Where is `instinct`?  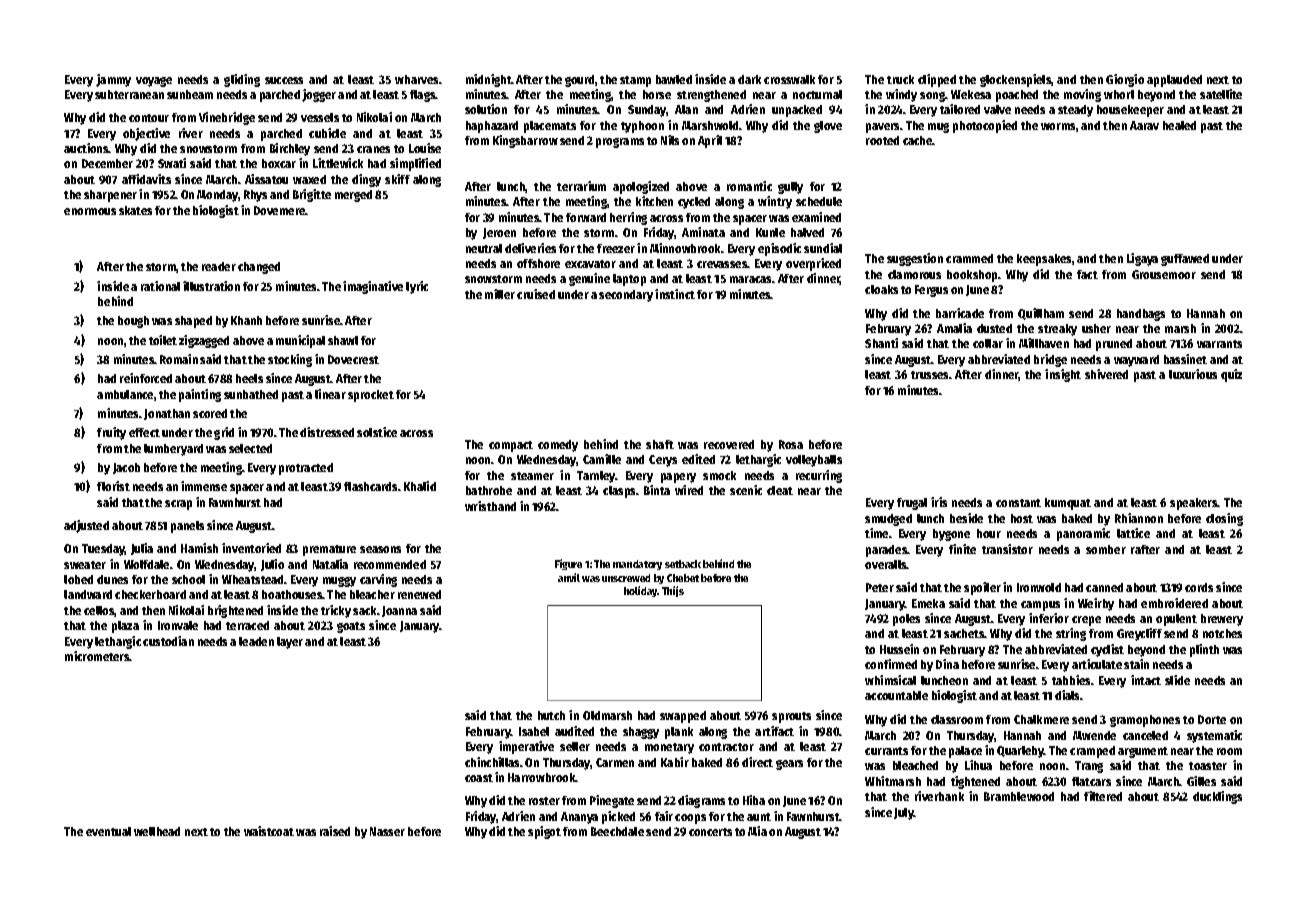 instinct is located at coordinates (675, 294).
